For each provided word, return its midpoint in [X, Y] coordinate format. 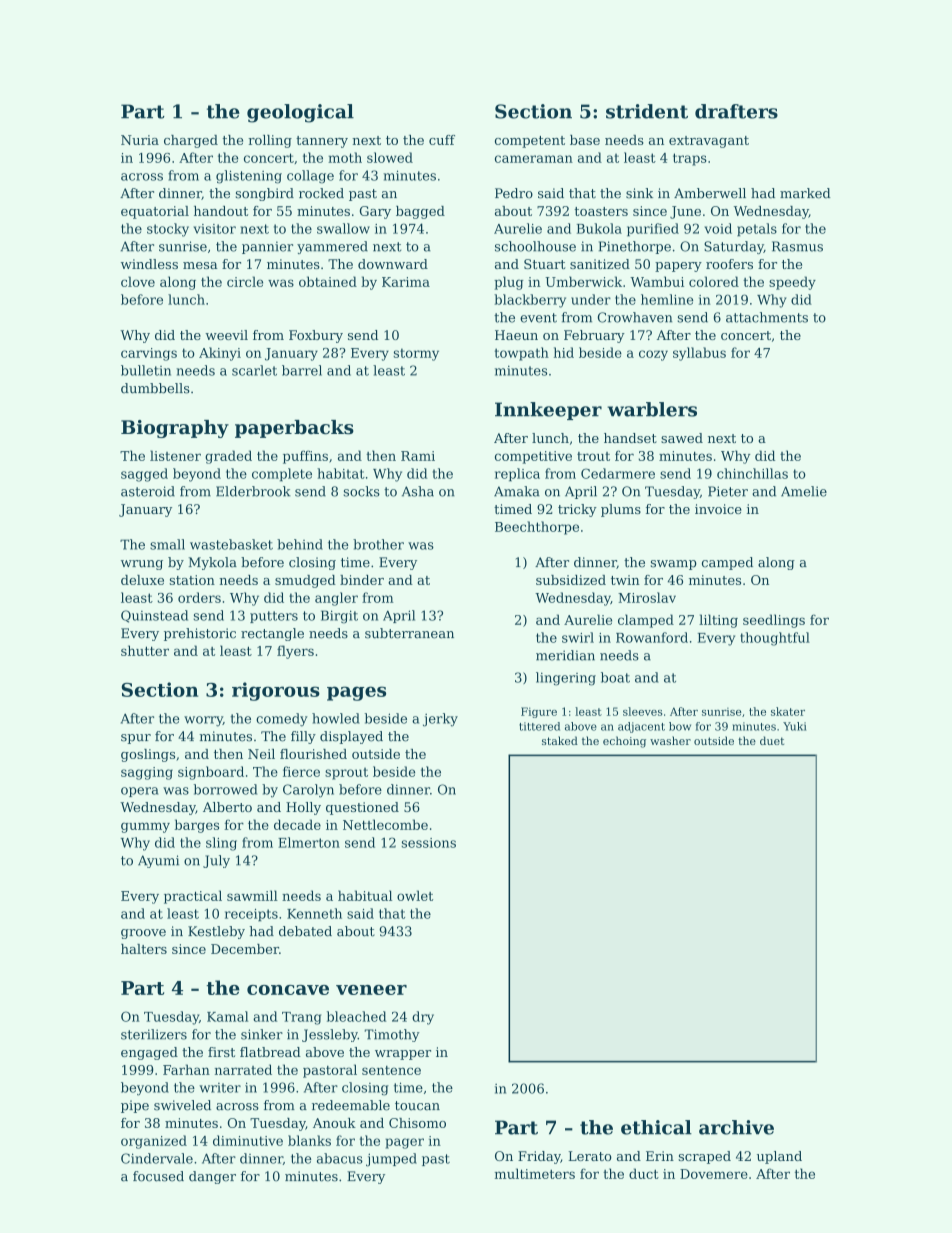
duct [644, 1173]
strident [647, 111]
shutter [145, 650]
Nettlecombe [385, 824]
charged [191, 141]
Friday [539, 1157]
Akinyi [220, 354]
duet [772, 740]
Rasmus [797, 246]
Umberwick [583, 281]
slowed [390, 157]
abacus [340, 1158]
